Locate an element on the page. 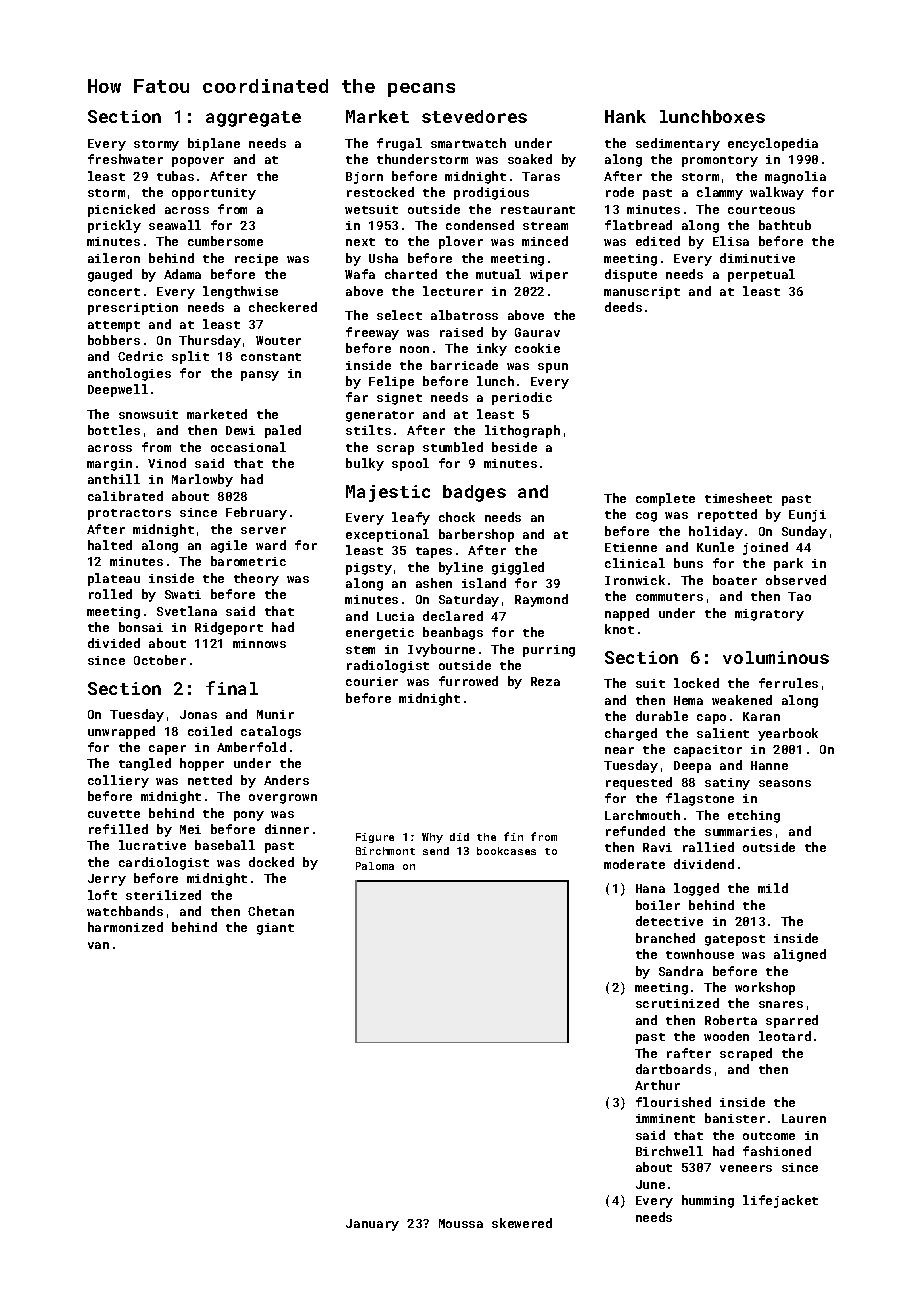 Image resolution: width=924 pixels, height=1308 pixels. prescription is located at coordinates (133, 309).
